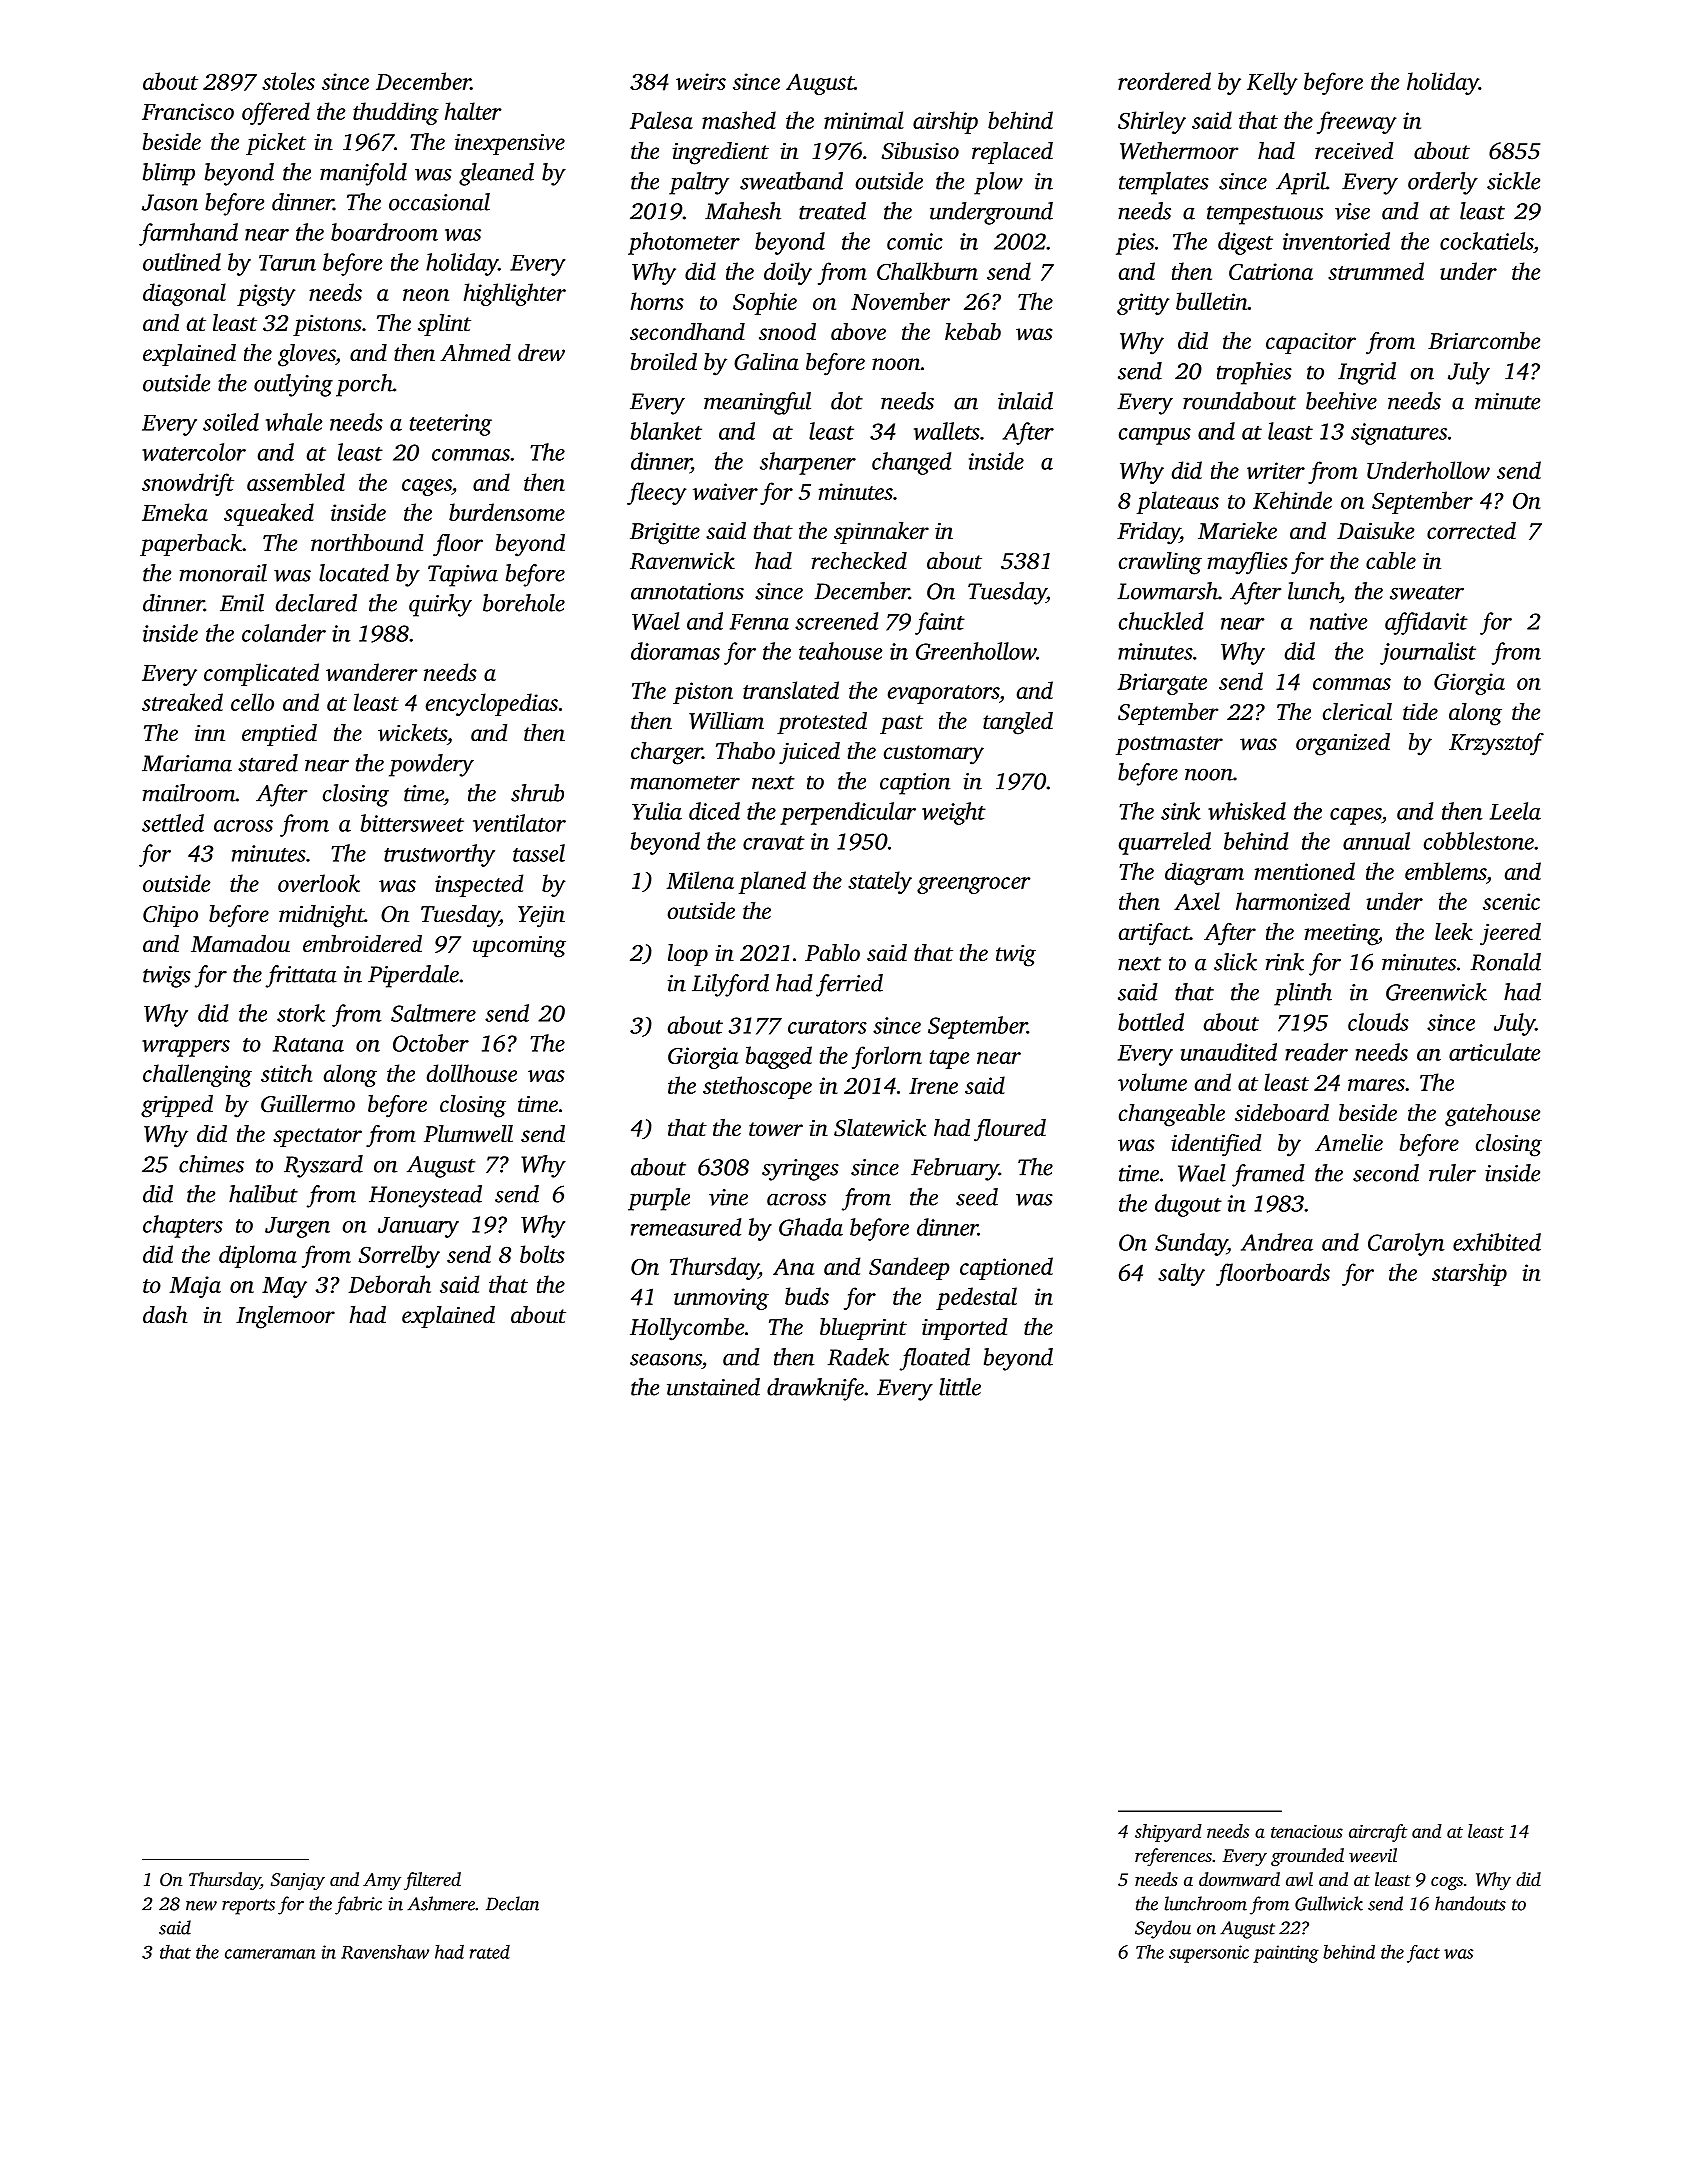 The height and width of the image is (2178, 1683). Describe the element at coordinates (726, 721) in the image. I see `William` at that location.
